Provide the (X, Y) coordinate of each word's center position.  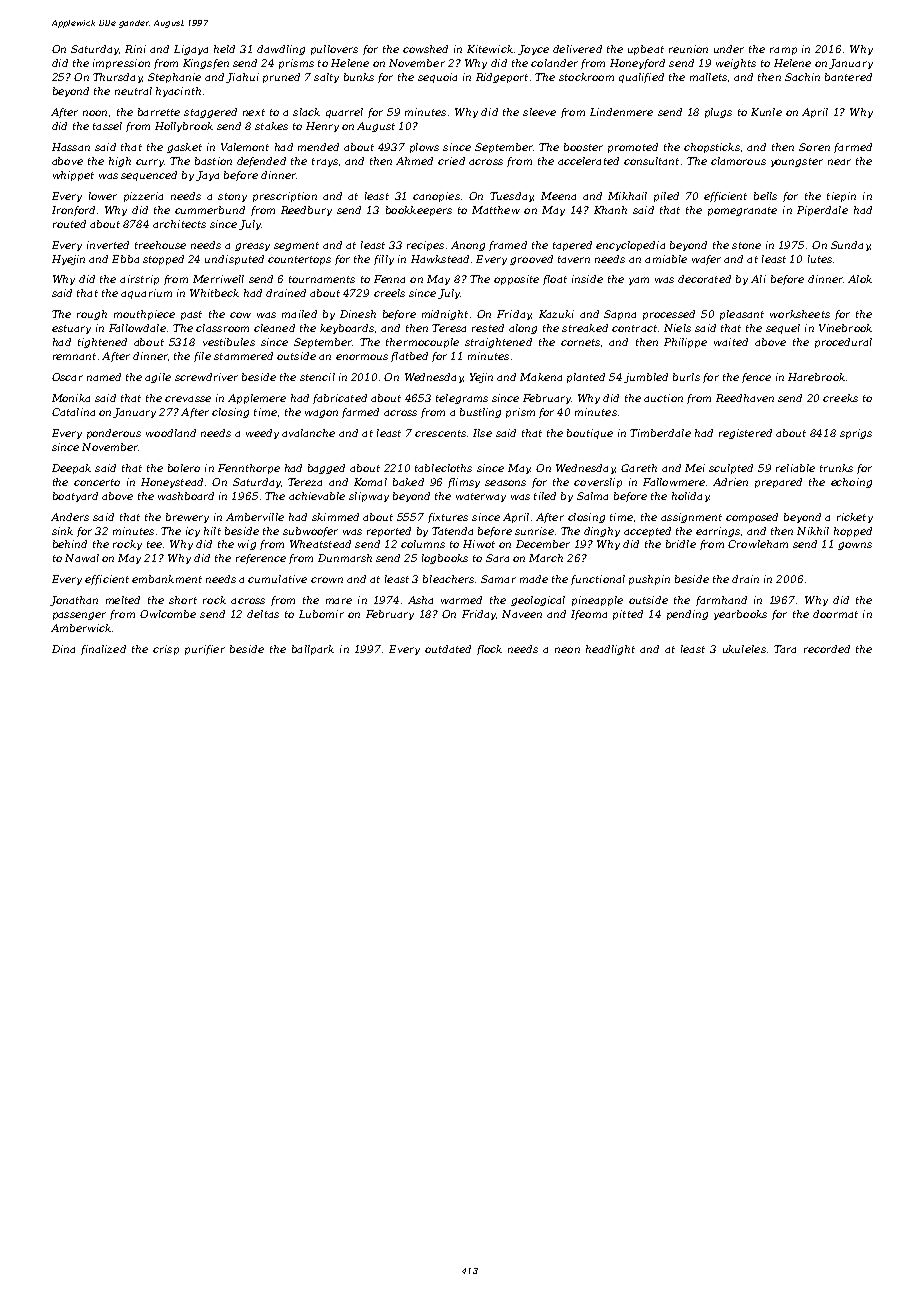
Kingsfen (206, 64)
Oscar (67, 377)
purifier (205, 650)
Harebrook (816, 377)
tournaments (322, 279)
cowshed (425, 49)
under (729, 49)
